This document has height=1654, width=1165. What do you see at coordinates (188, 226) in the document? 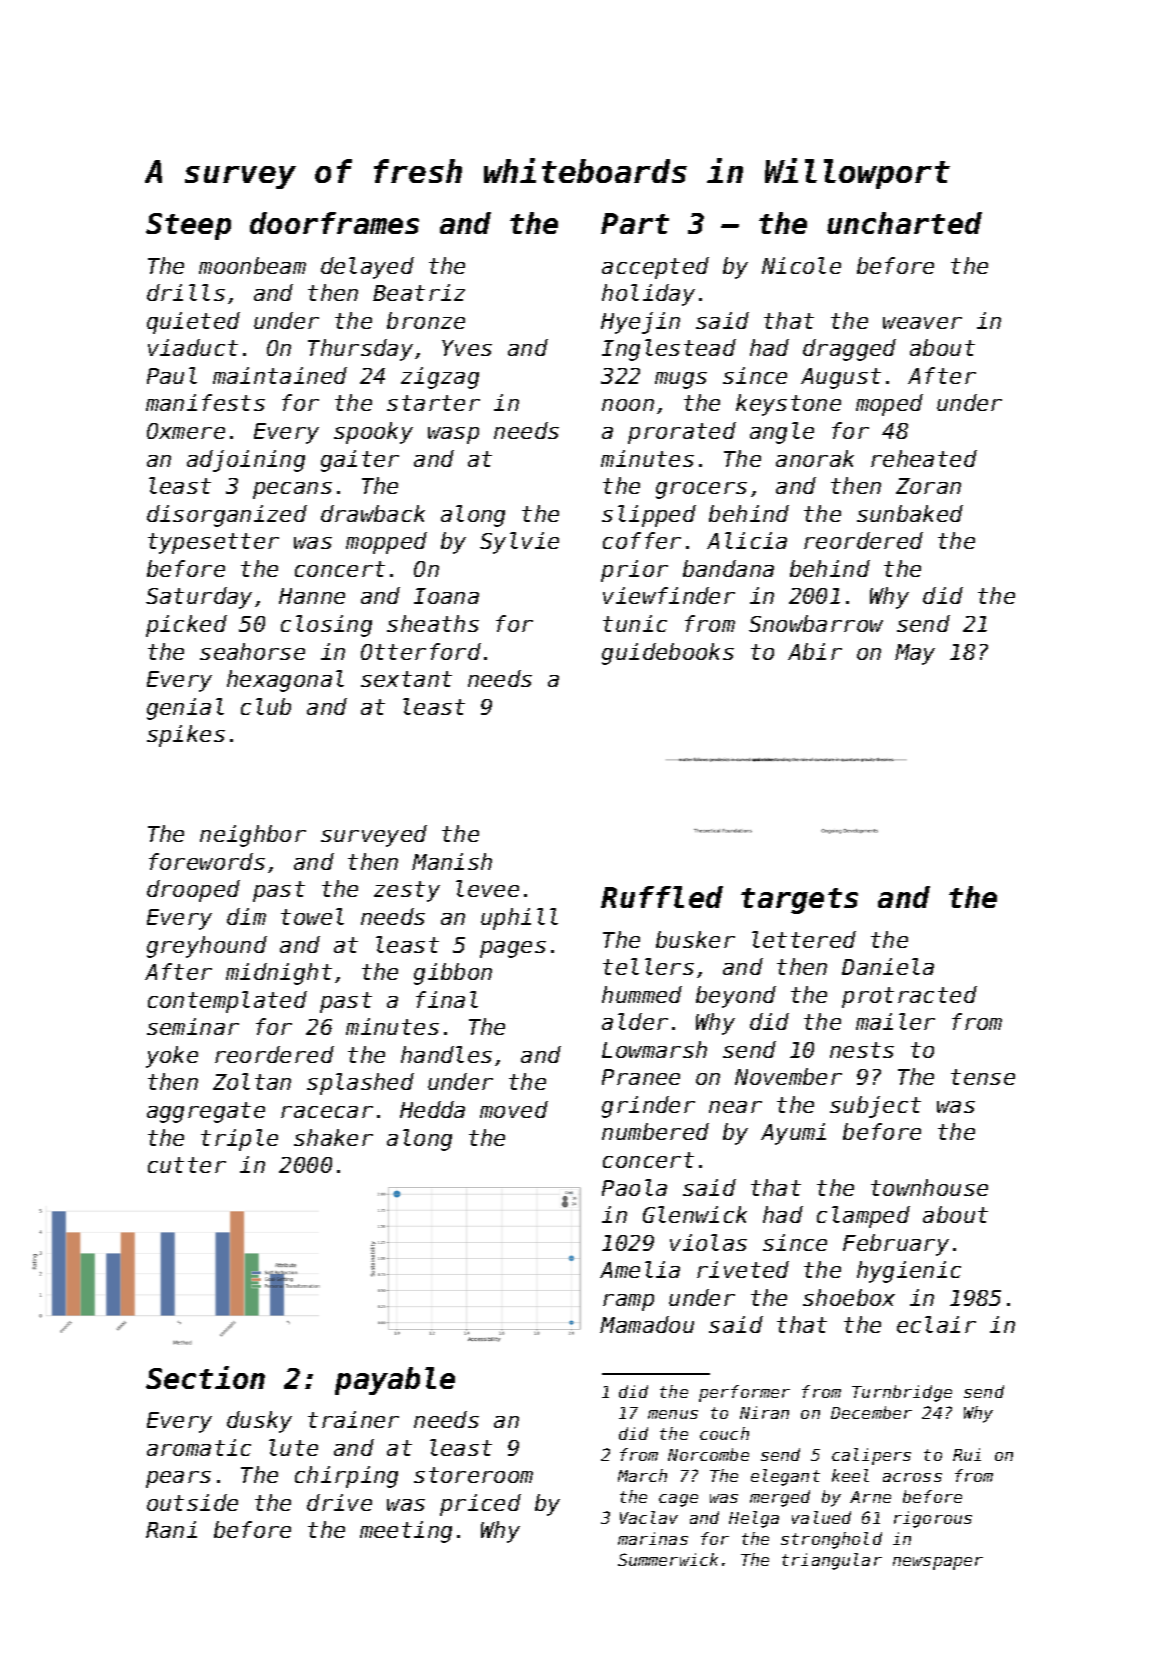
I see `Steep` at bounding box center [188, 226].
